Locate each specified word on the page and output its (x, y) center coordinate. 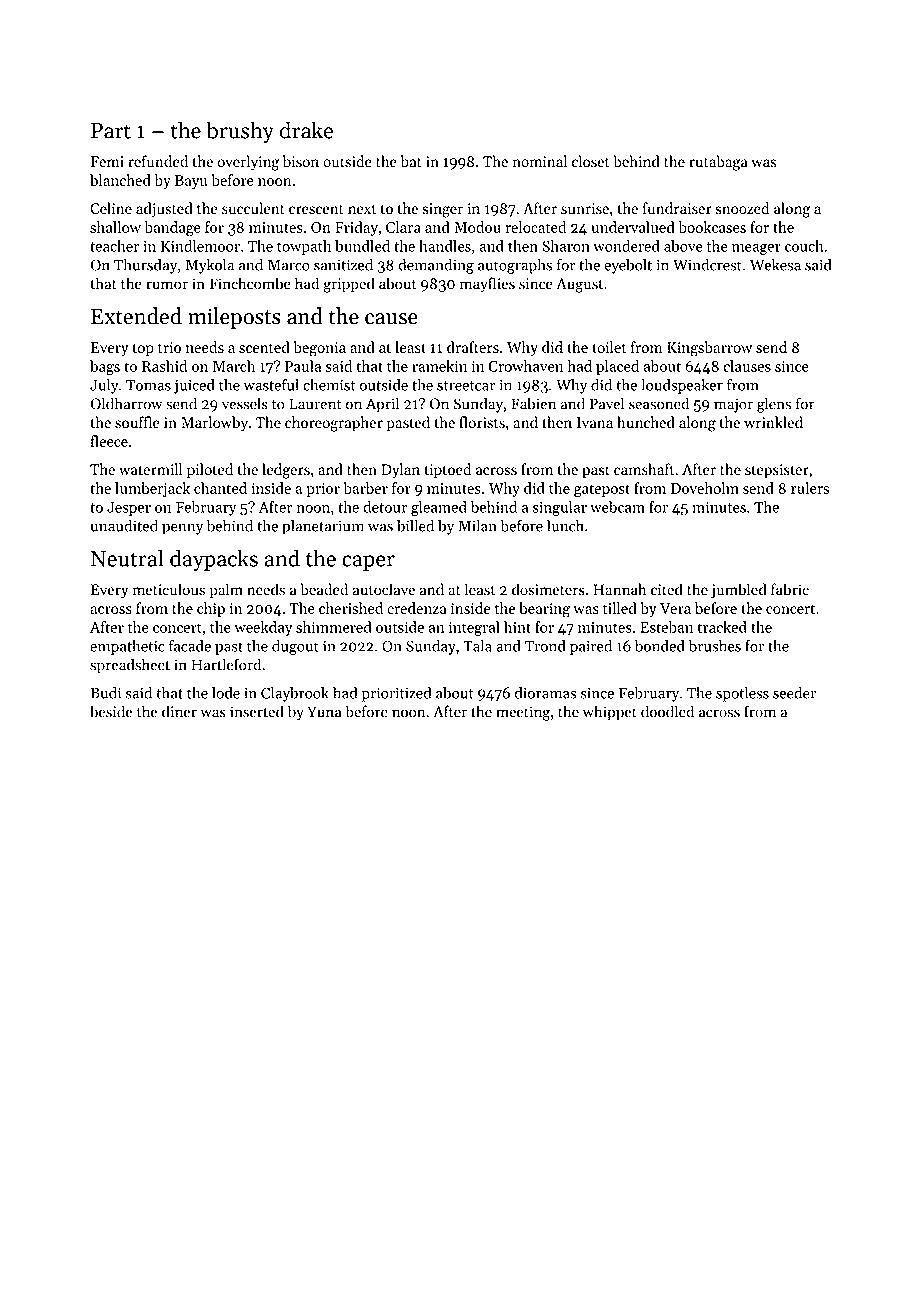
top (143, 349)
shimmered (334, 627)
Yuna (324, 712)
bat (411, 161)
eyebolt (628, 266)
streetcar (466, 386)
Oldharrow (126, 403)
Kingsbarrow (709, 349)
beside (111, 711)
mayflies (487, 285)
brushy (240, 132)
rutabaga (718, 163)
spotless (742, 694)
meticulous (168, 589)
